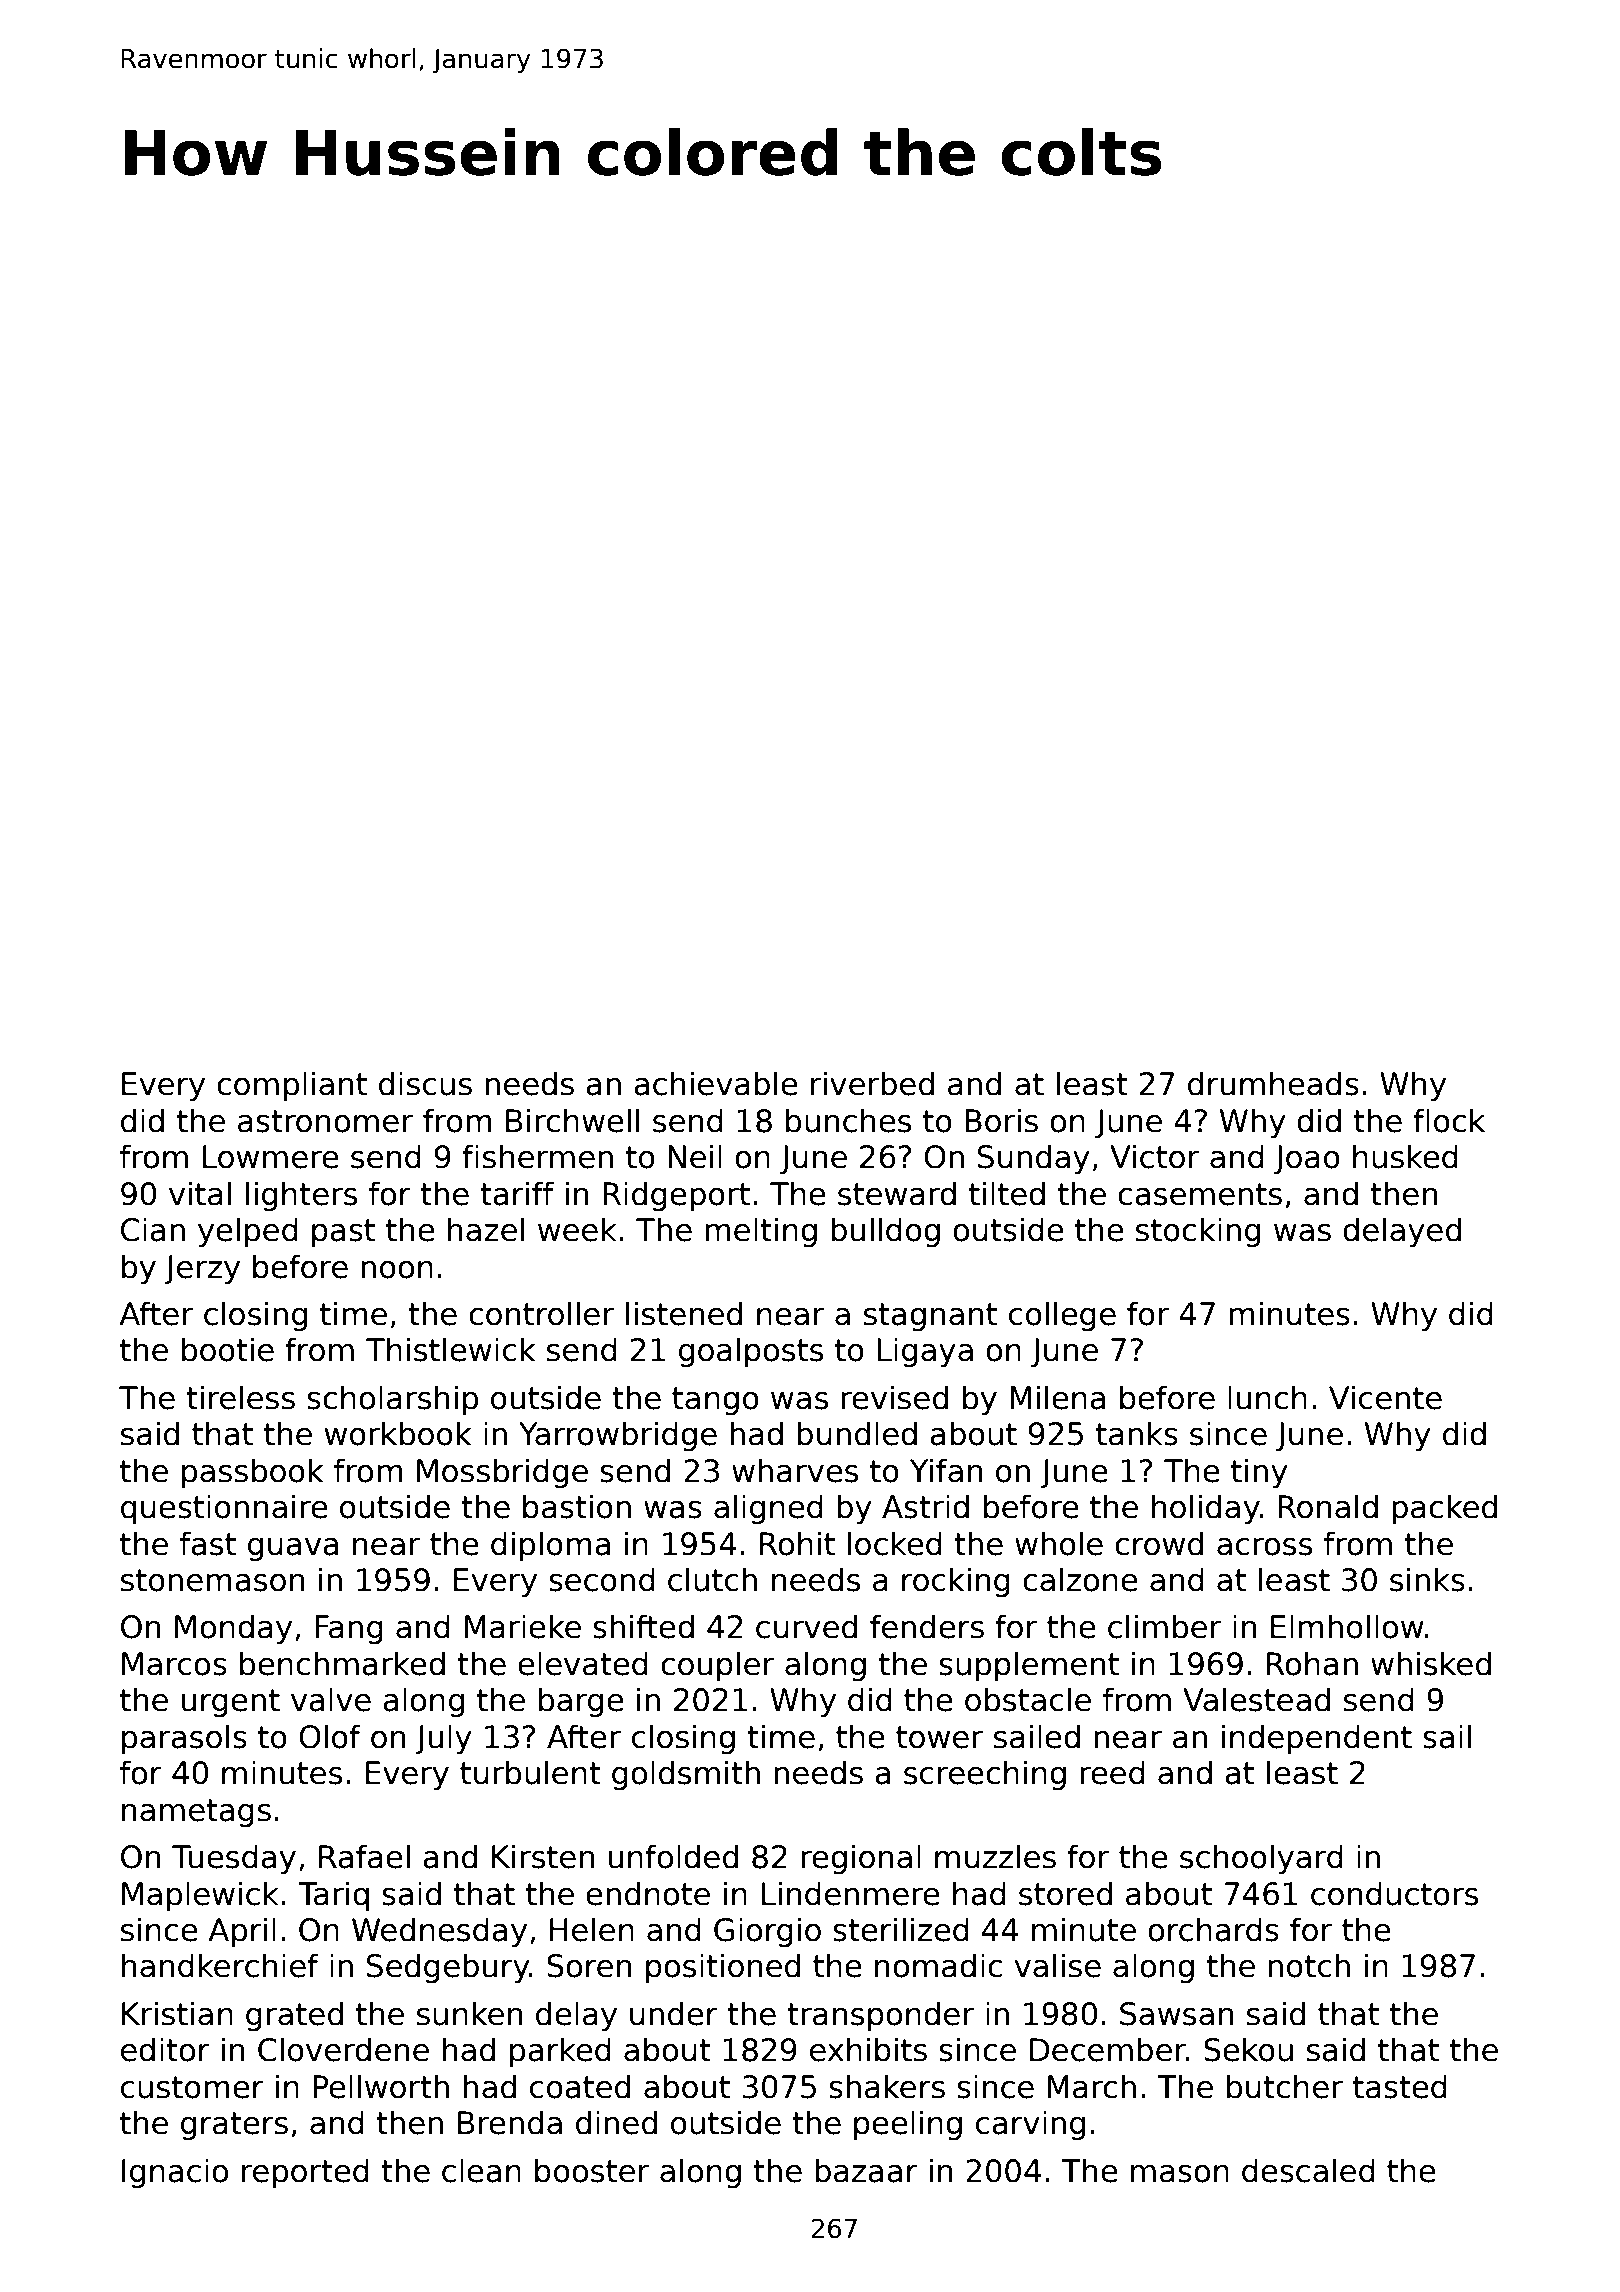 The height and width of the screenshot is (2292, 1620). I want to click on urgent, so click(231, 1703).
